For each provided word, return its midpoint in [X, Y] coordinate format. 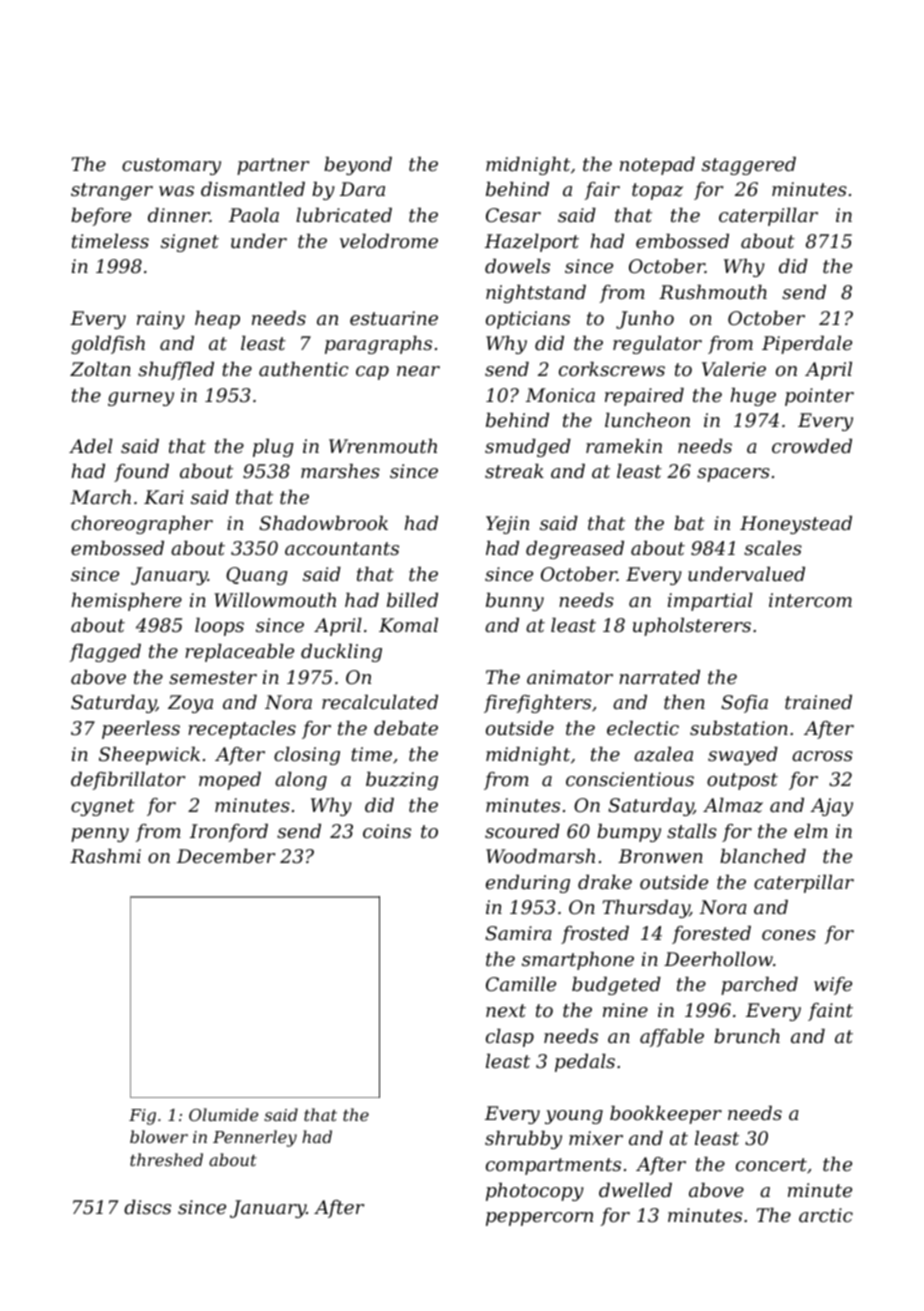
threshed [166, 1159]
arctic [826, 1215]
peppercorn [539, 1219]
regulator [657, 345]
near [418, 371]
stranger [112, 191]
